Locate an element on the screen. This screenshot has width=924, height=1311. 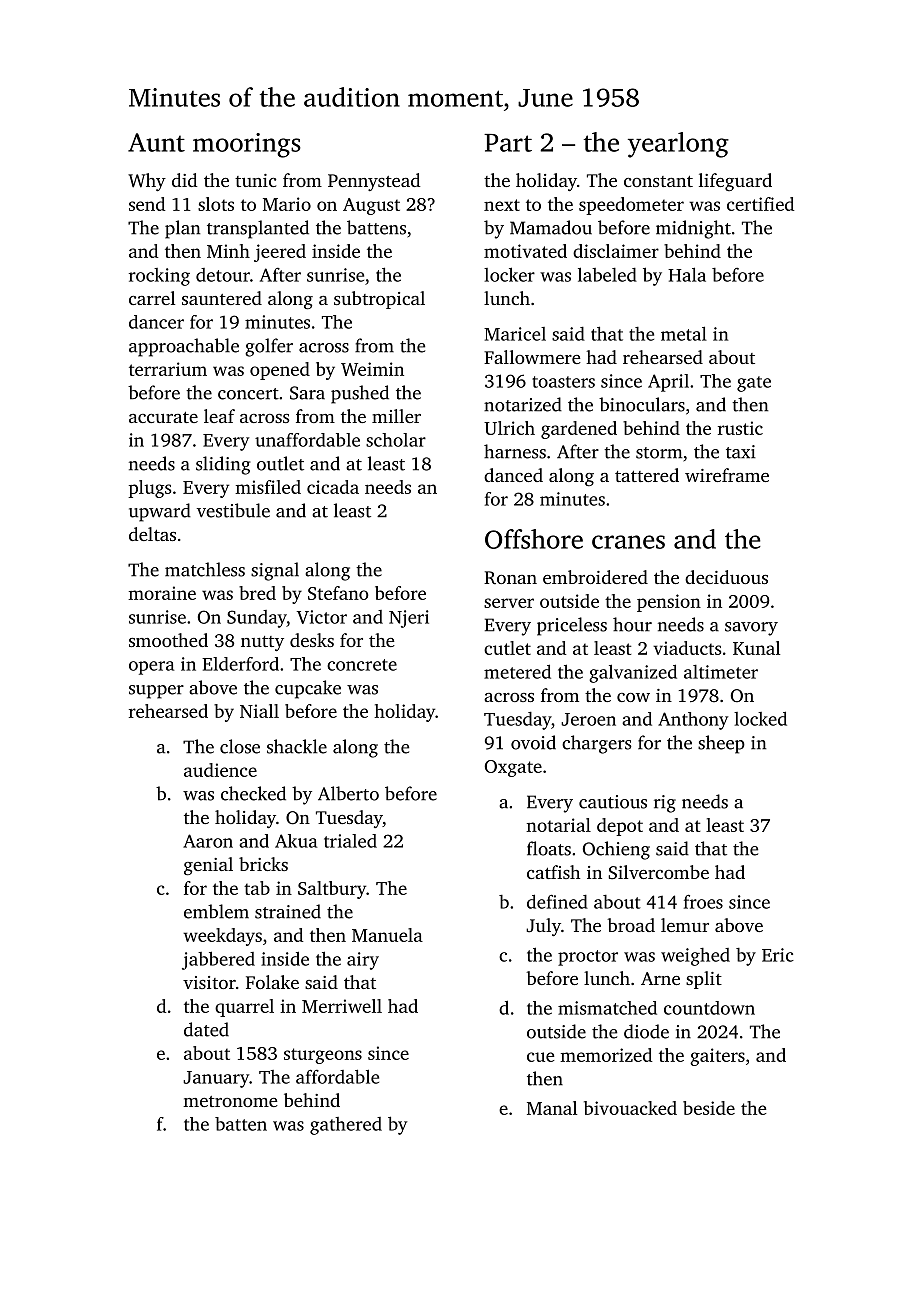
cupcake is located at coordinates (308, 689).
